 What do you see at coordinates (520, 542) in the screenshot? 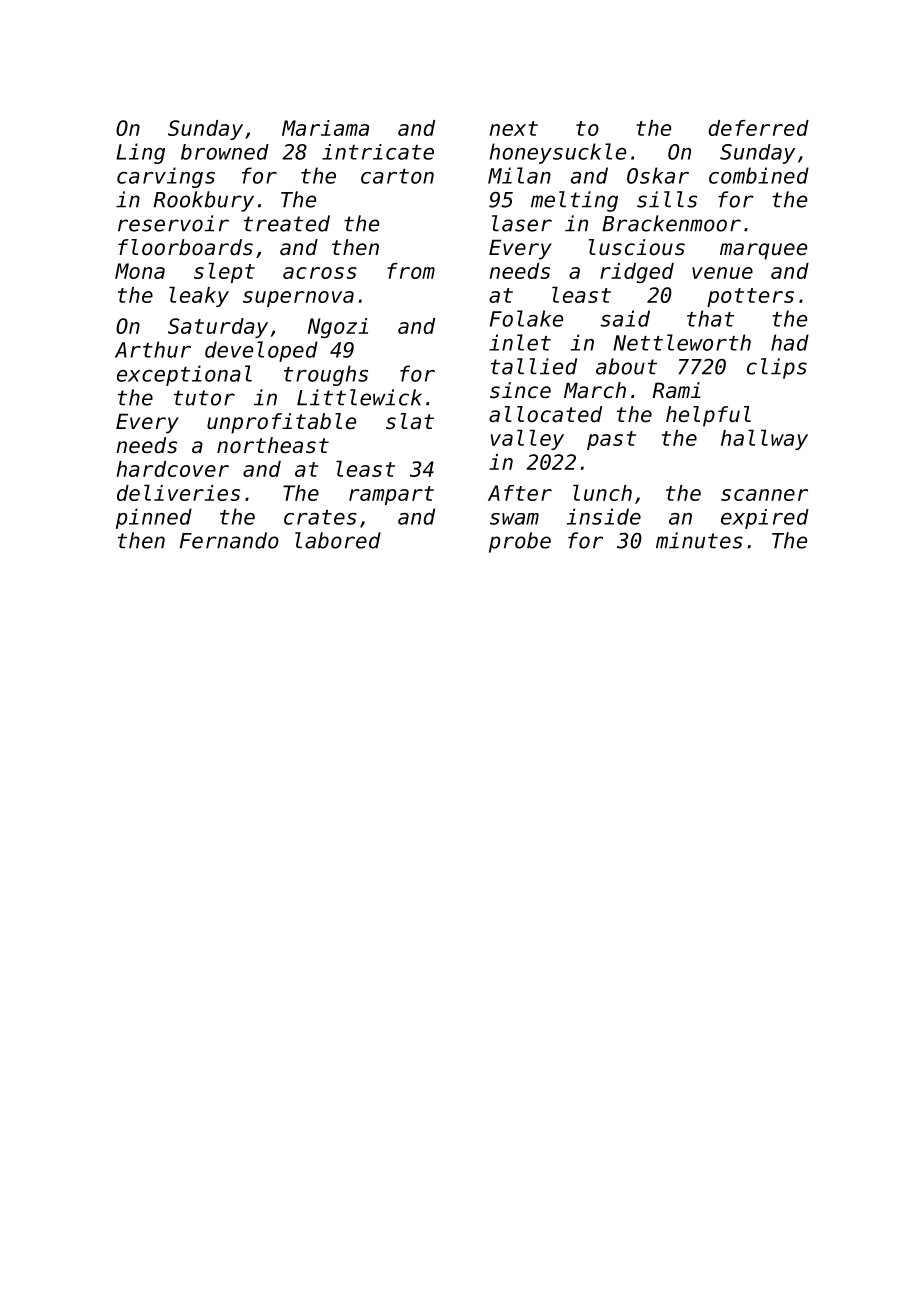
I see `probe` at bounding box center [520, 542].
